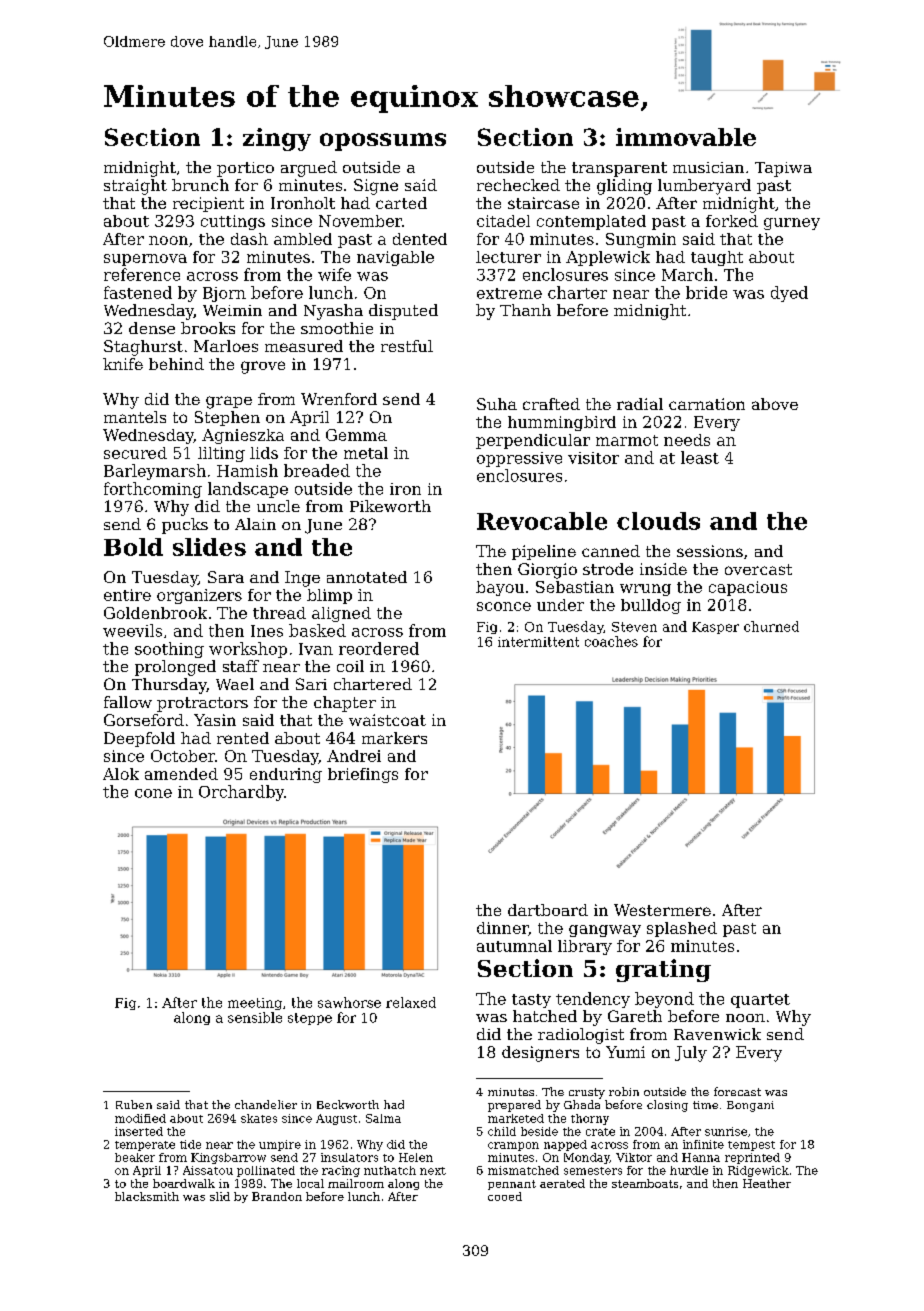 The image size is (924, 1311). Describe the element at coordinates (121, 774) in the page. I see `Alok` at that location.
